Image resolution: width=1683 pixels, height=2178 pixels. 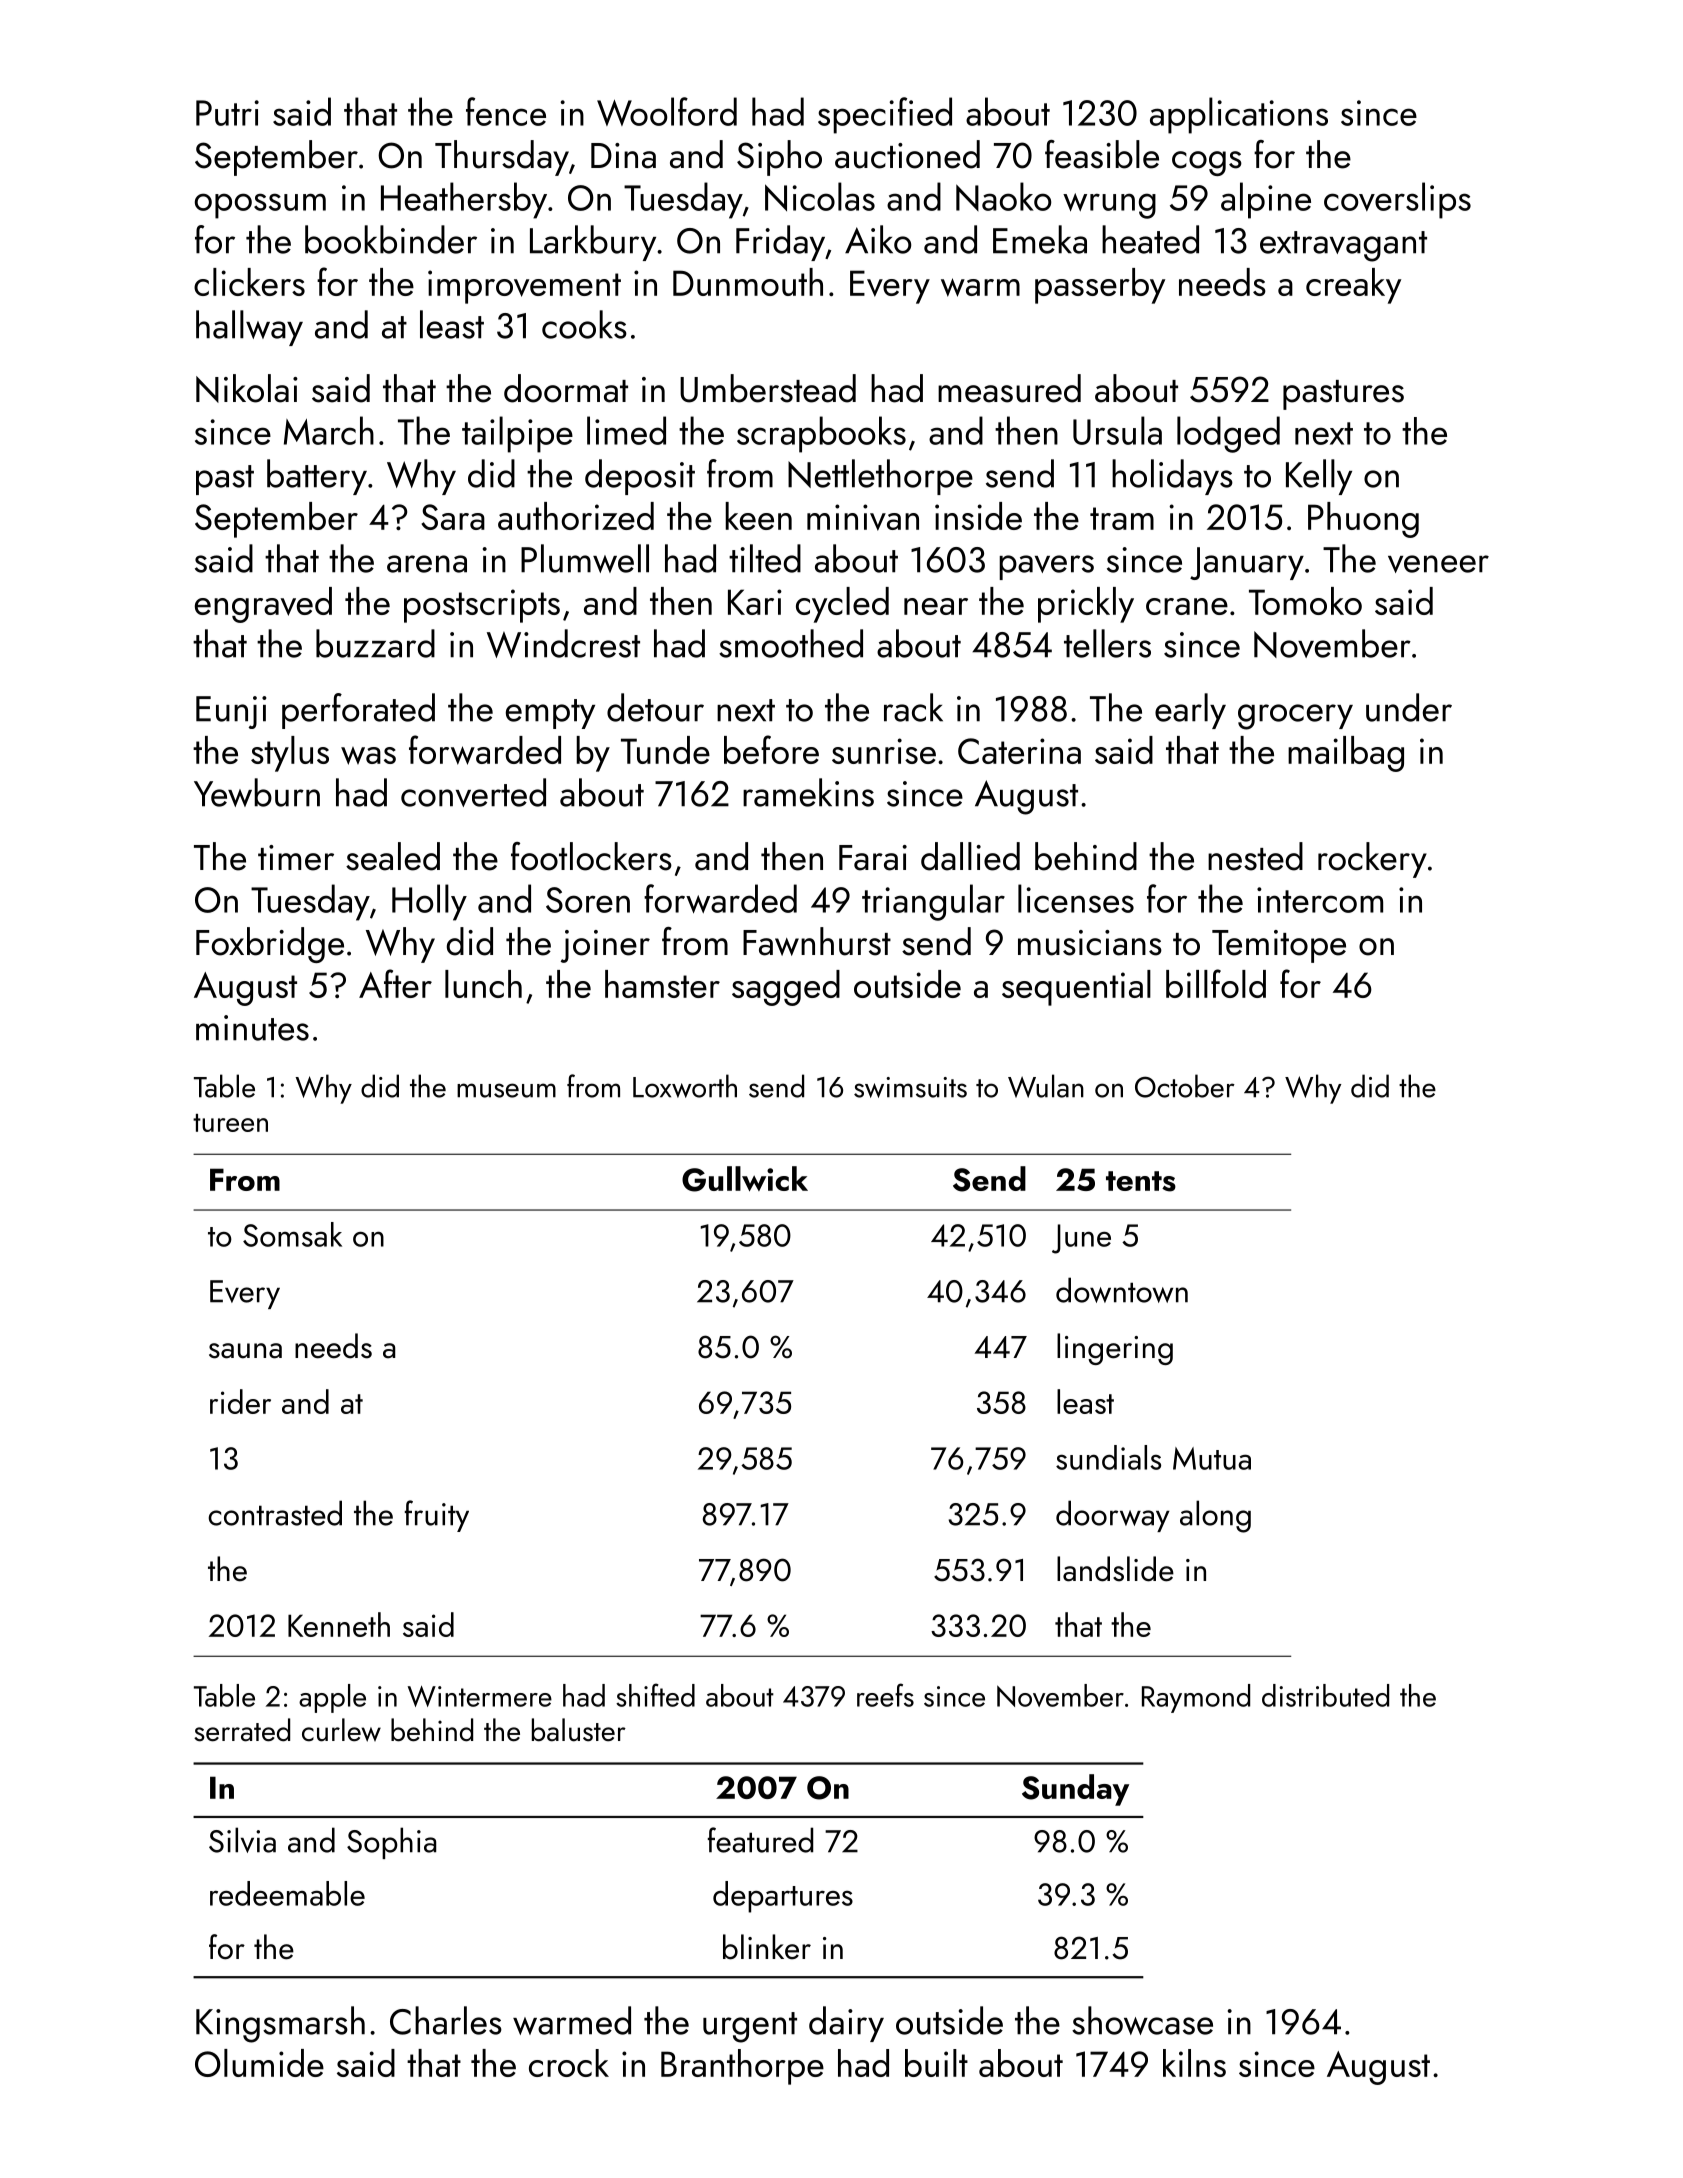 I want to click on Gullwick, so click(x=745, y=1179).
